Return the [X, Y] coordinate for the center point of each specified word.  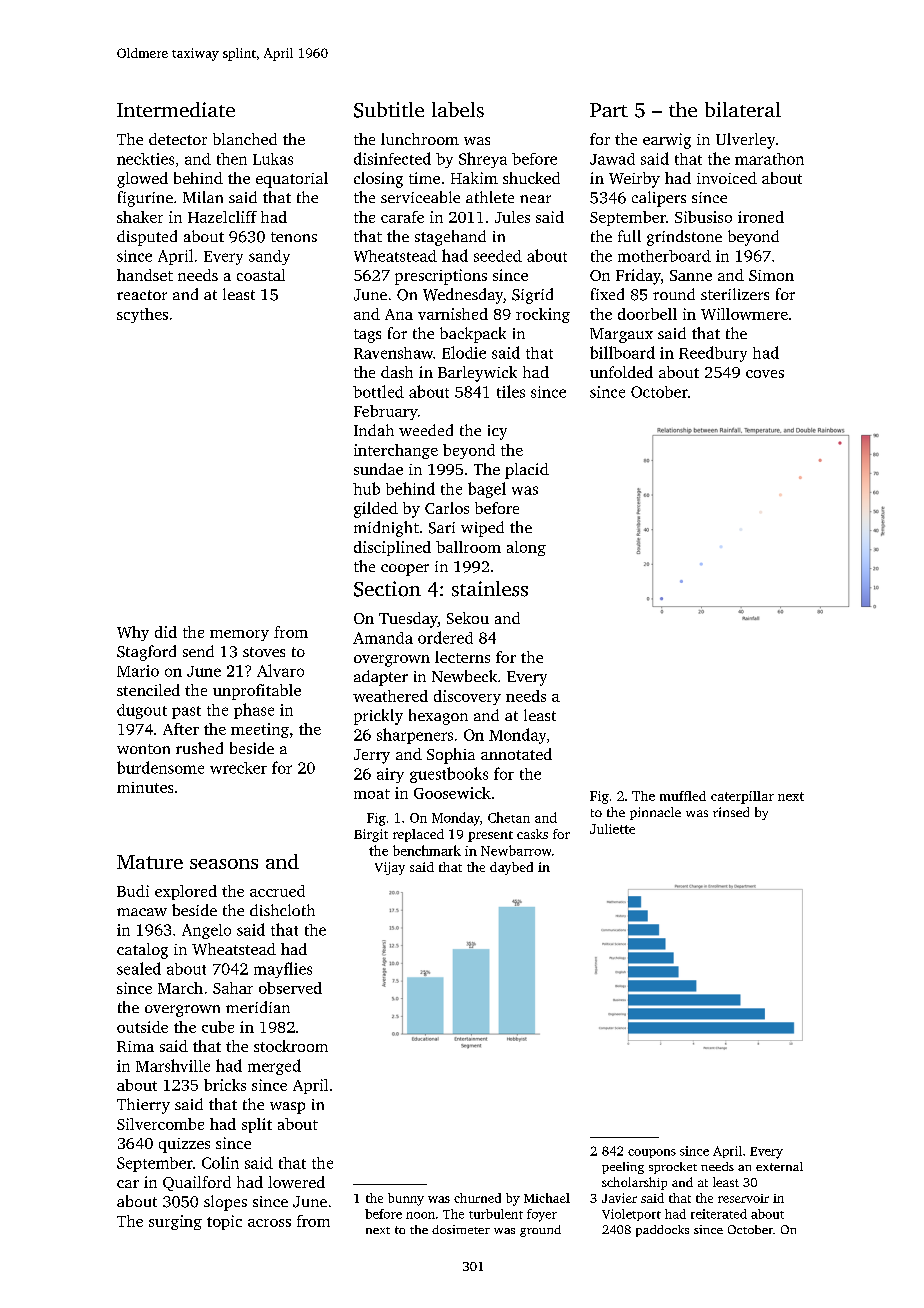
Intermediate [176, 109]
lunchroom [420, 139]
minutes [145, 787]
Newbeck [464, 676]
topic [224, 1222]
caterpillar [742, 797]
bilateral [743, 109]
